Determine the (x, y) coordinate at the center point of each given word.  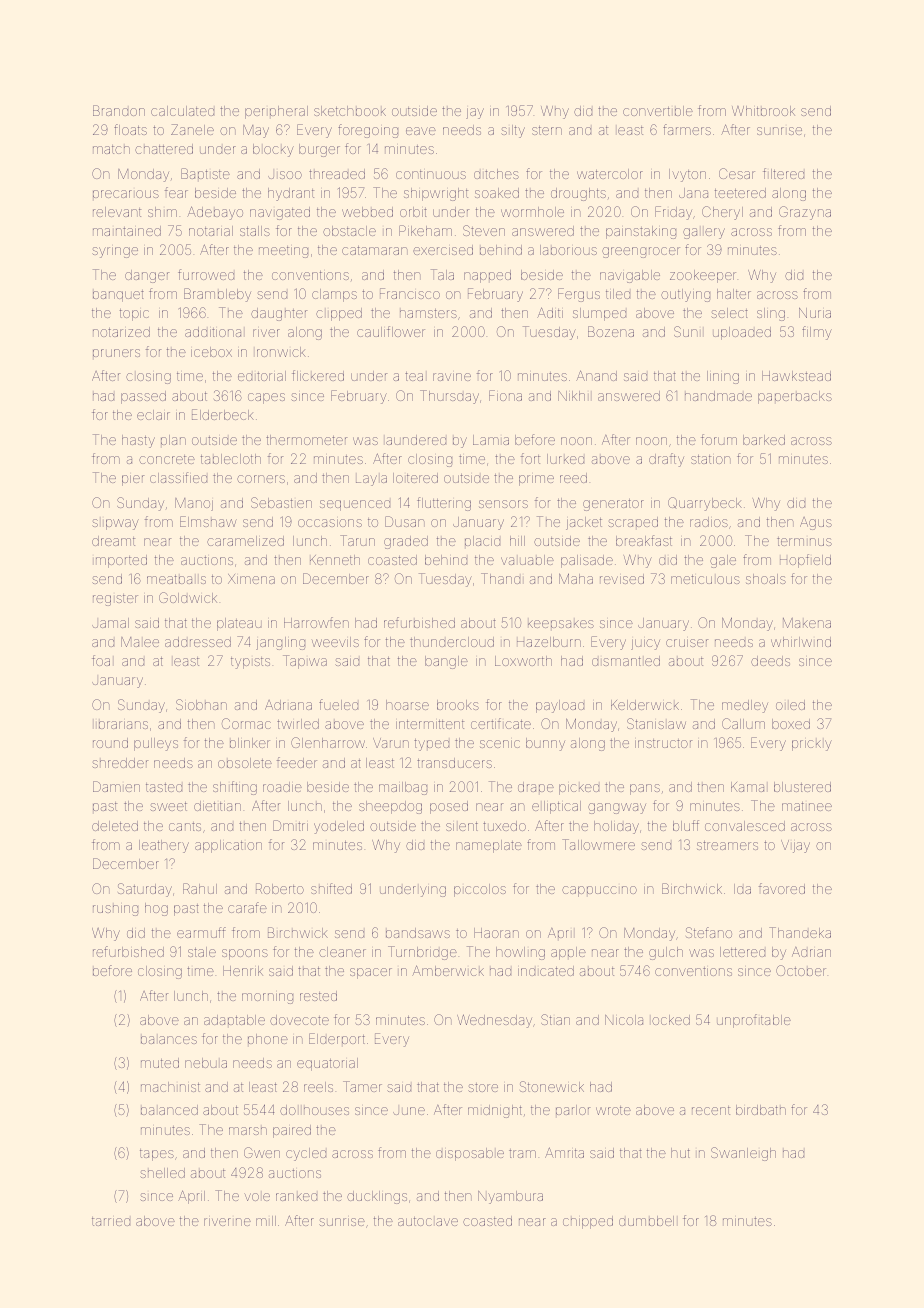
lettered (742, 952)
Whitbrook (763, 111)
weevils (335, 642)
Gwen (262, 1152)
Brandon (119, 110)
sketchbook (350, 111)
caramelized (245, 541)
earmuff (201, 932)
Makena (807, 623)
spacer (371, 973)
